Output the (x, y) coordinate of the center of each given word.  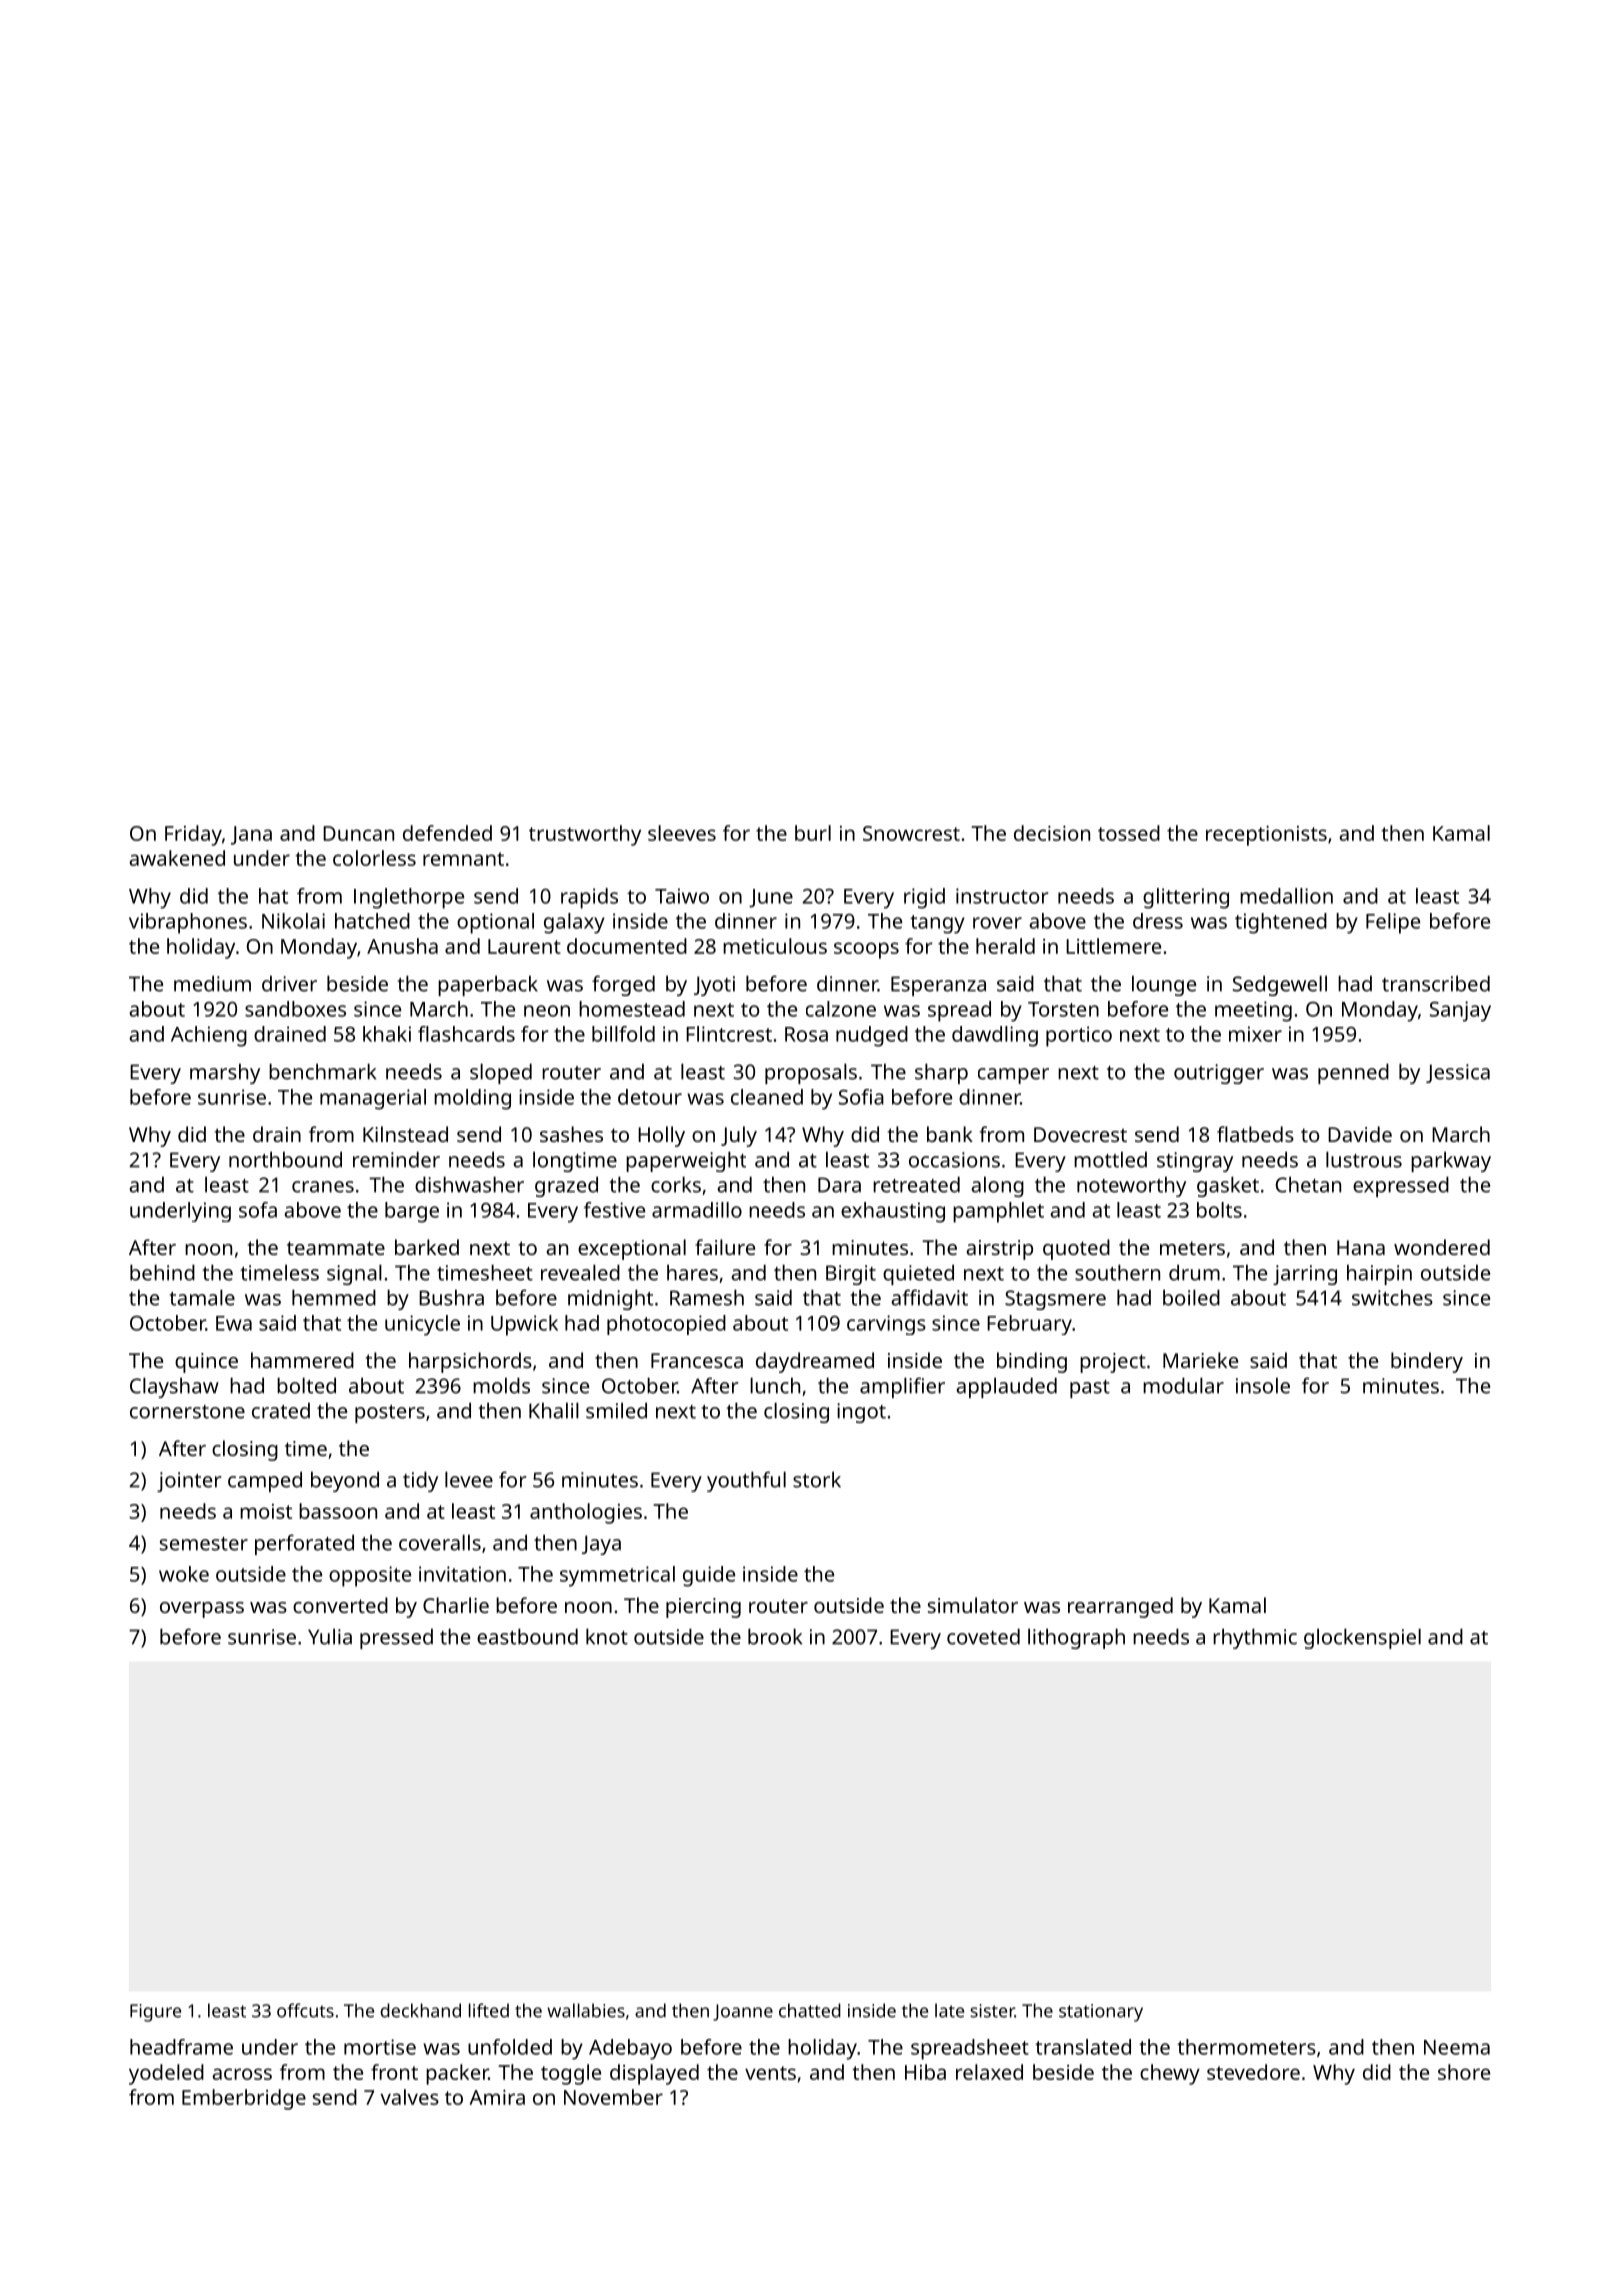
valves (410, 2097)
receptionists (1266, 836)
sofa (258, 1210)
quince (206, 1363)
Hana (1361, 1247)
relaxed (989, 2072)
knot (607, 1636)
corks (676, 1184)
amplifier (902, 1387)
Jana (251, 835)
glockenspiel (1362, 1638)
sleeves (682, 833)
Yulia (330, 1636)
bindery (1427, 1362)
